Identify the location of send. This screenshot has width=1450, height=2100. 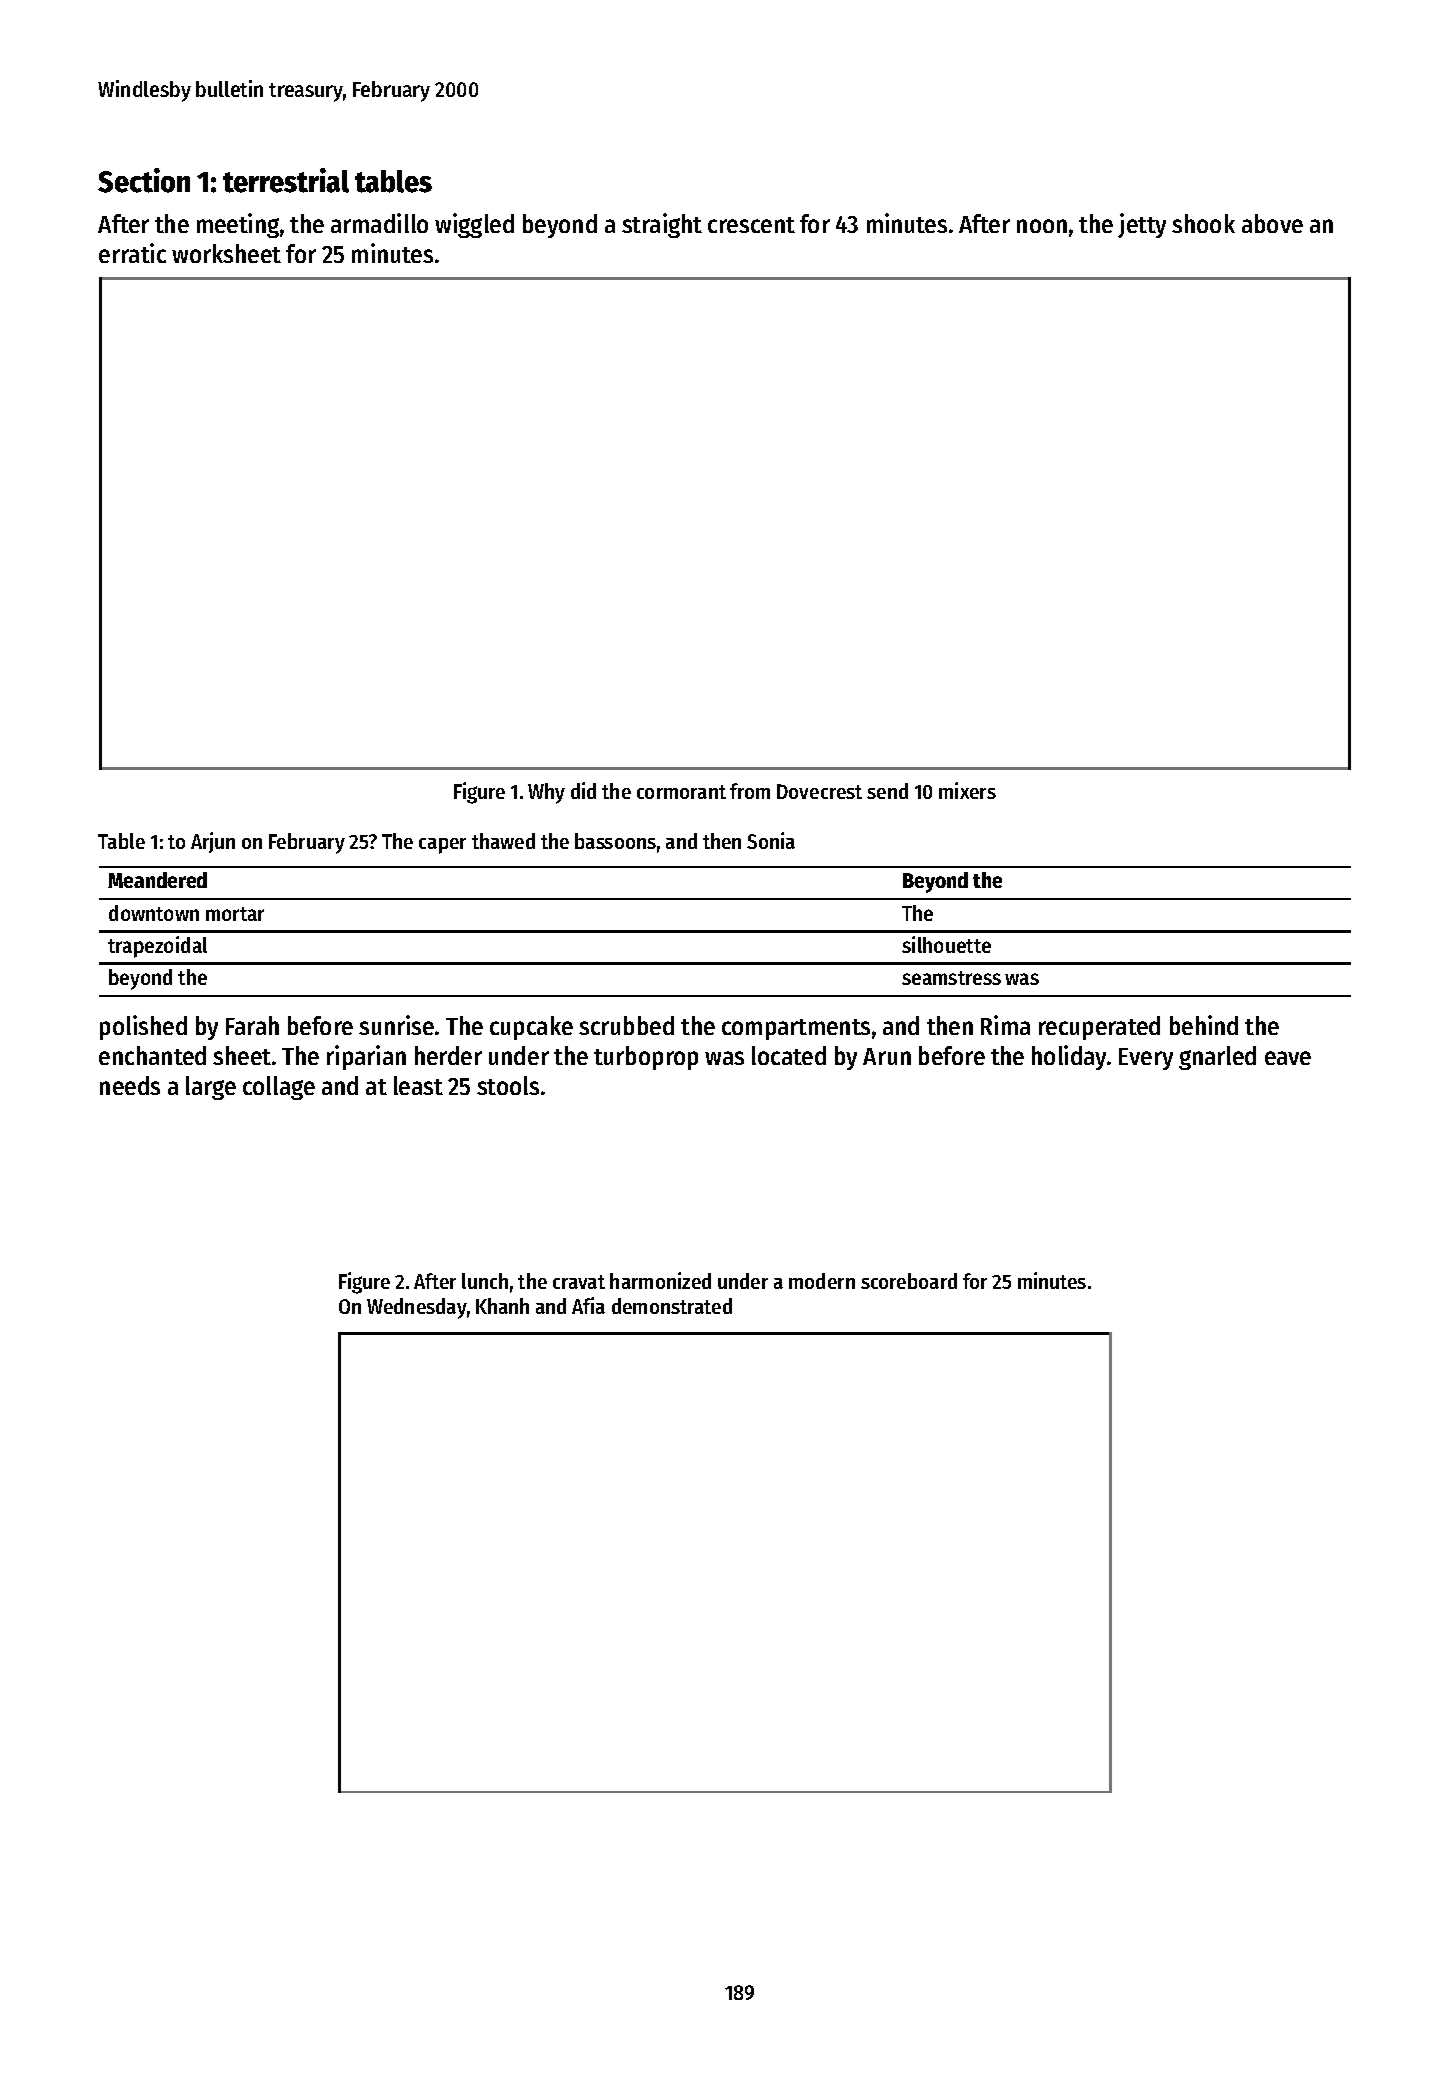
(887, 791).
